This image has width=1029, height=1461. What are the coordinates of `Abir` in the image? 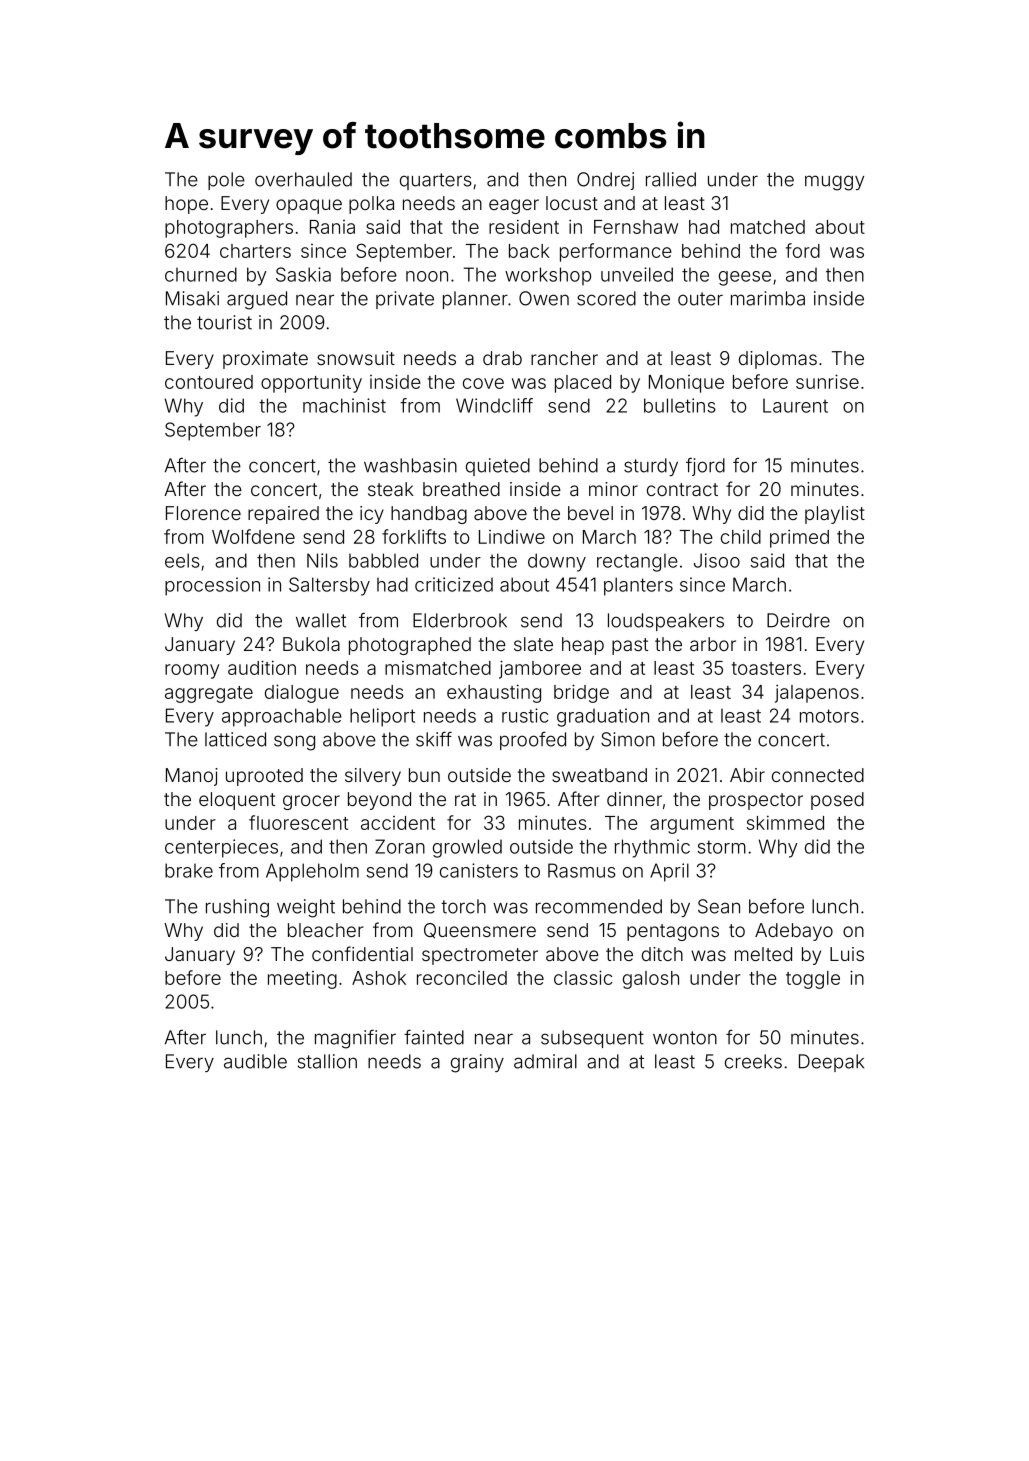 It's located at (747, 775).
